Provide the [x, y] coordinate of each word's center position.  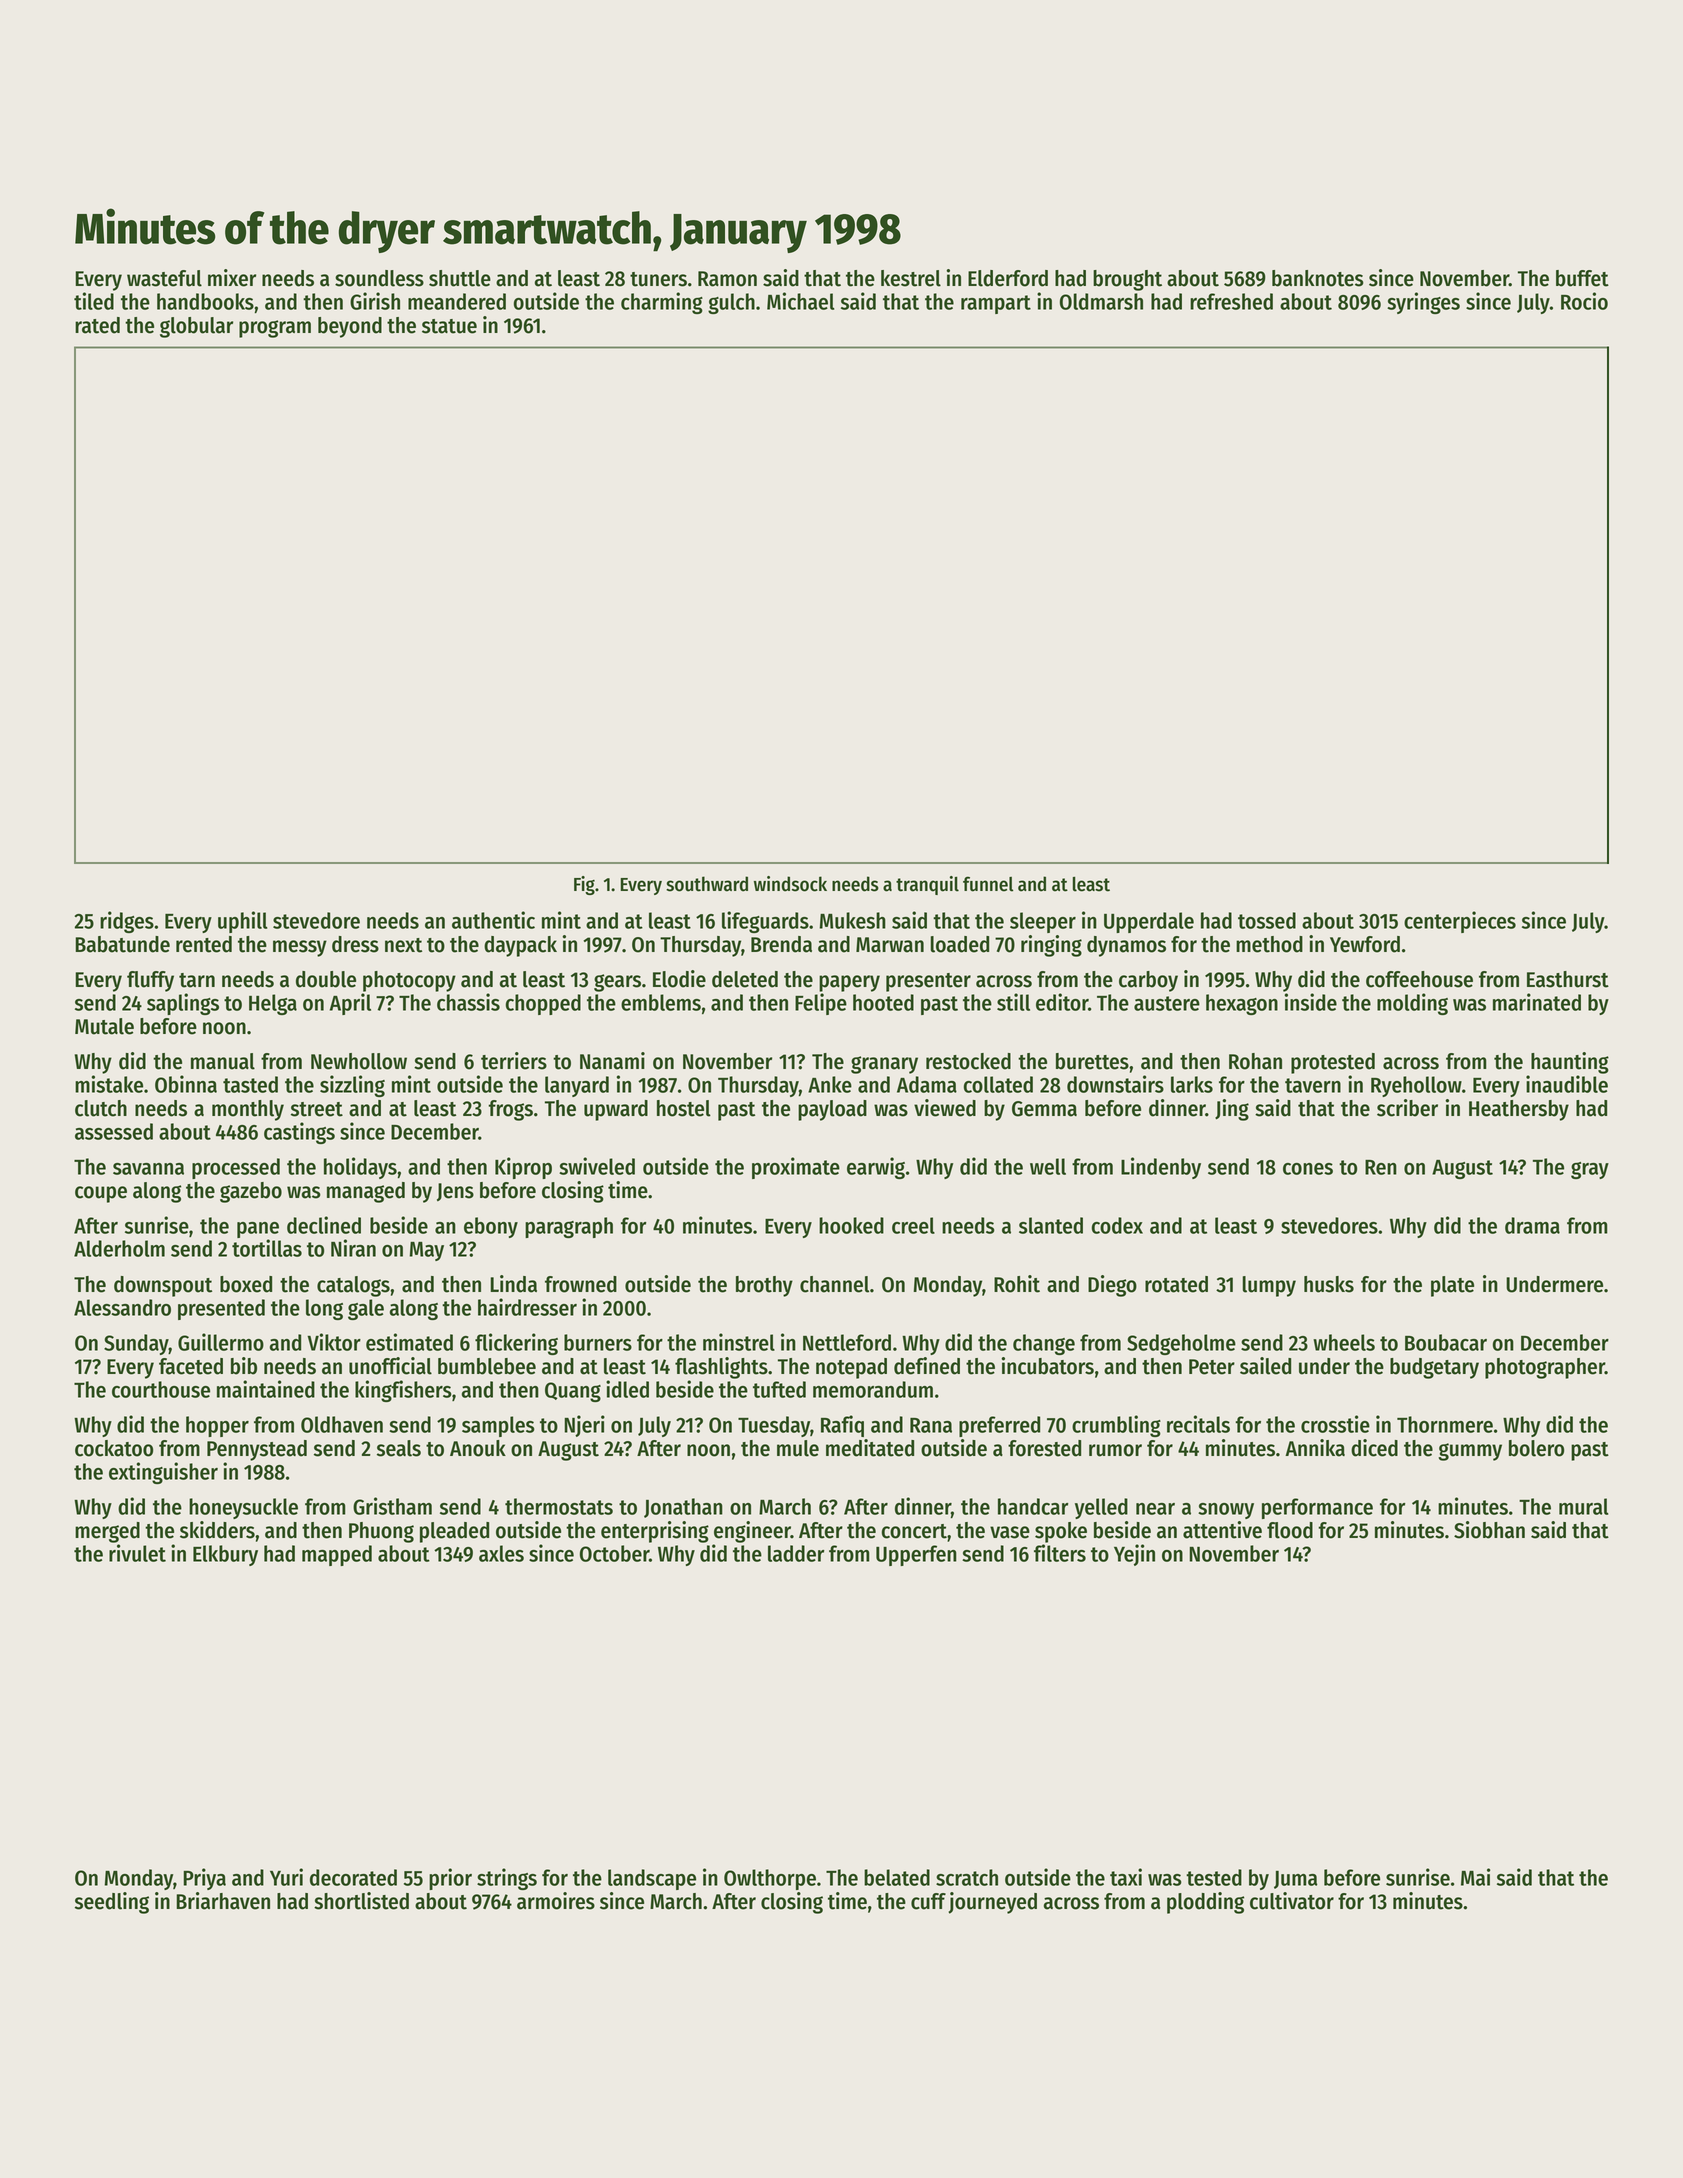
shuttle [460, 278]
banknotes [1318, 278]
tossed [1267, 920]
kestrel [911, 278]
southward [707, 884]
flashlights [721, 1368]
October [614, 1553]
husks [1329, 1284]
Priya [204, 1879]
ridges [127, 922]
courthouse [161, 1389]
